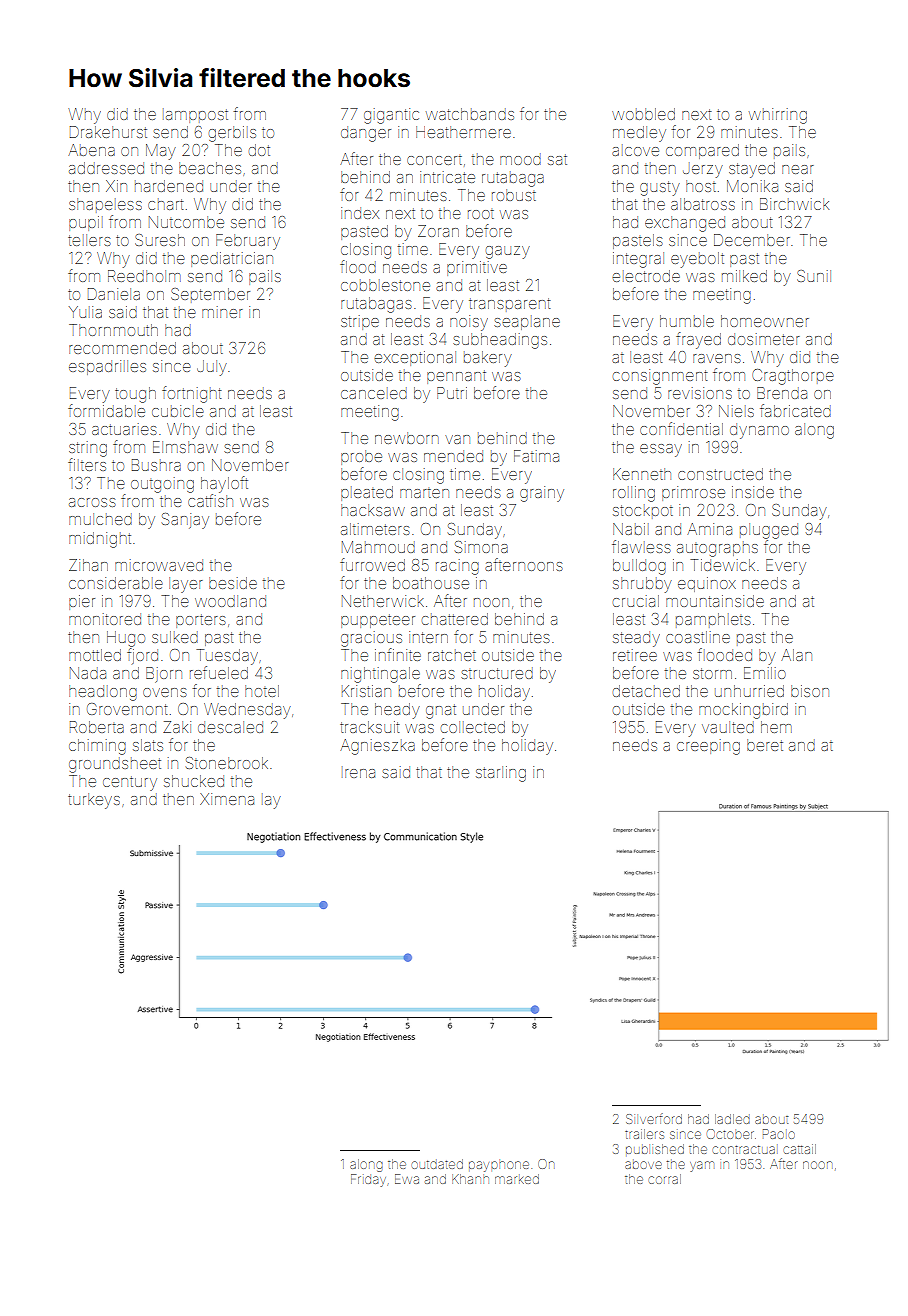 This screenshot has width=908, height=1316. I want to click on Heathermere, so click(463, 132).
